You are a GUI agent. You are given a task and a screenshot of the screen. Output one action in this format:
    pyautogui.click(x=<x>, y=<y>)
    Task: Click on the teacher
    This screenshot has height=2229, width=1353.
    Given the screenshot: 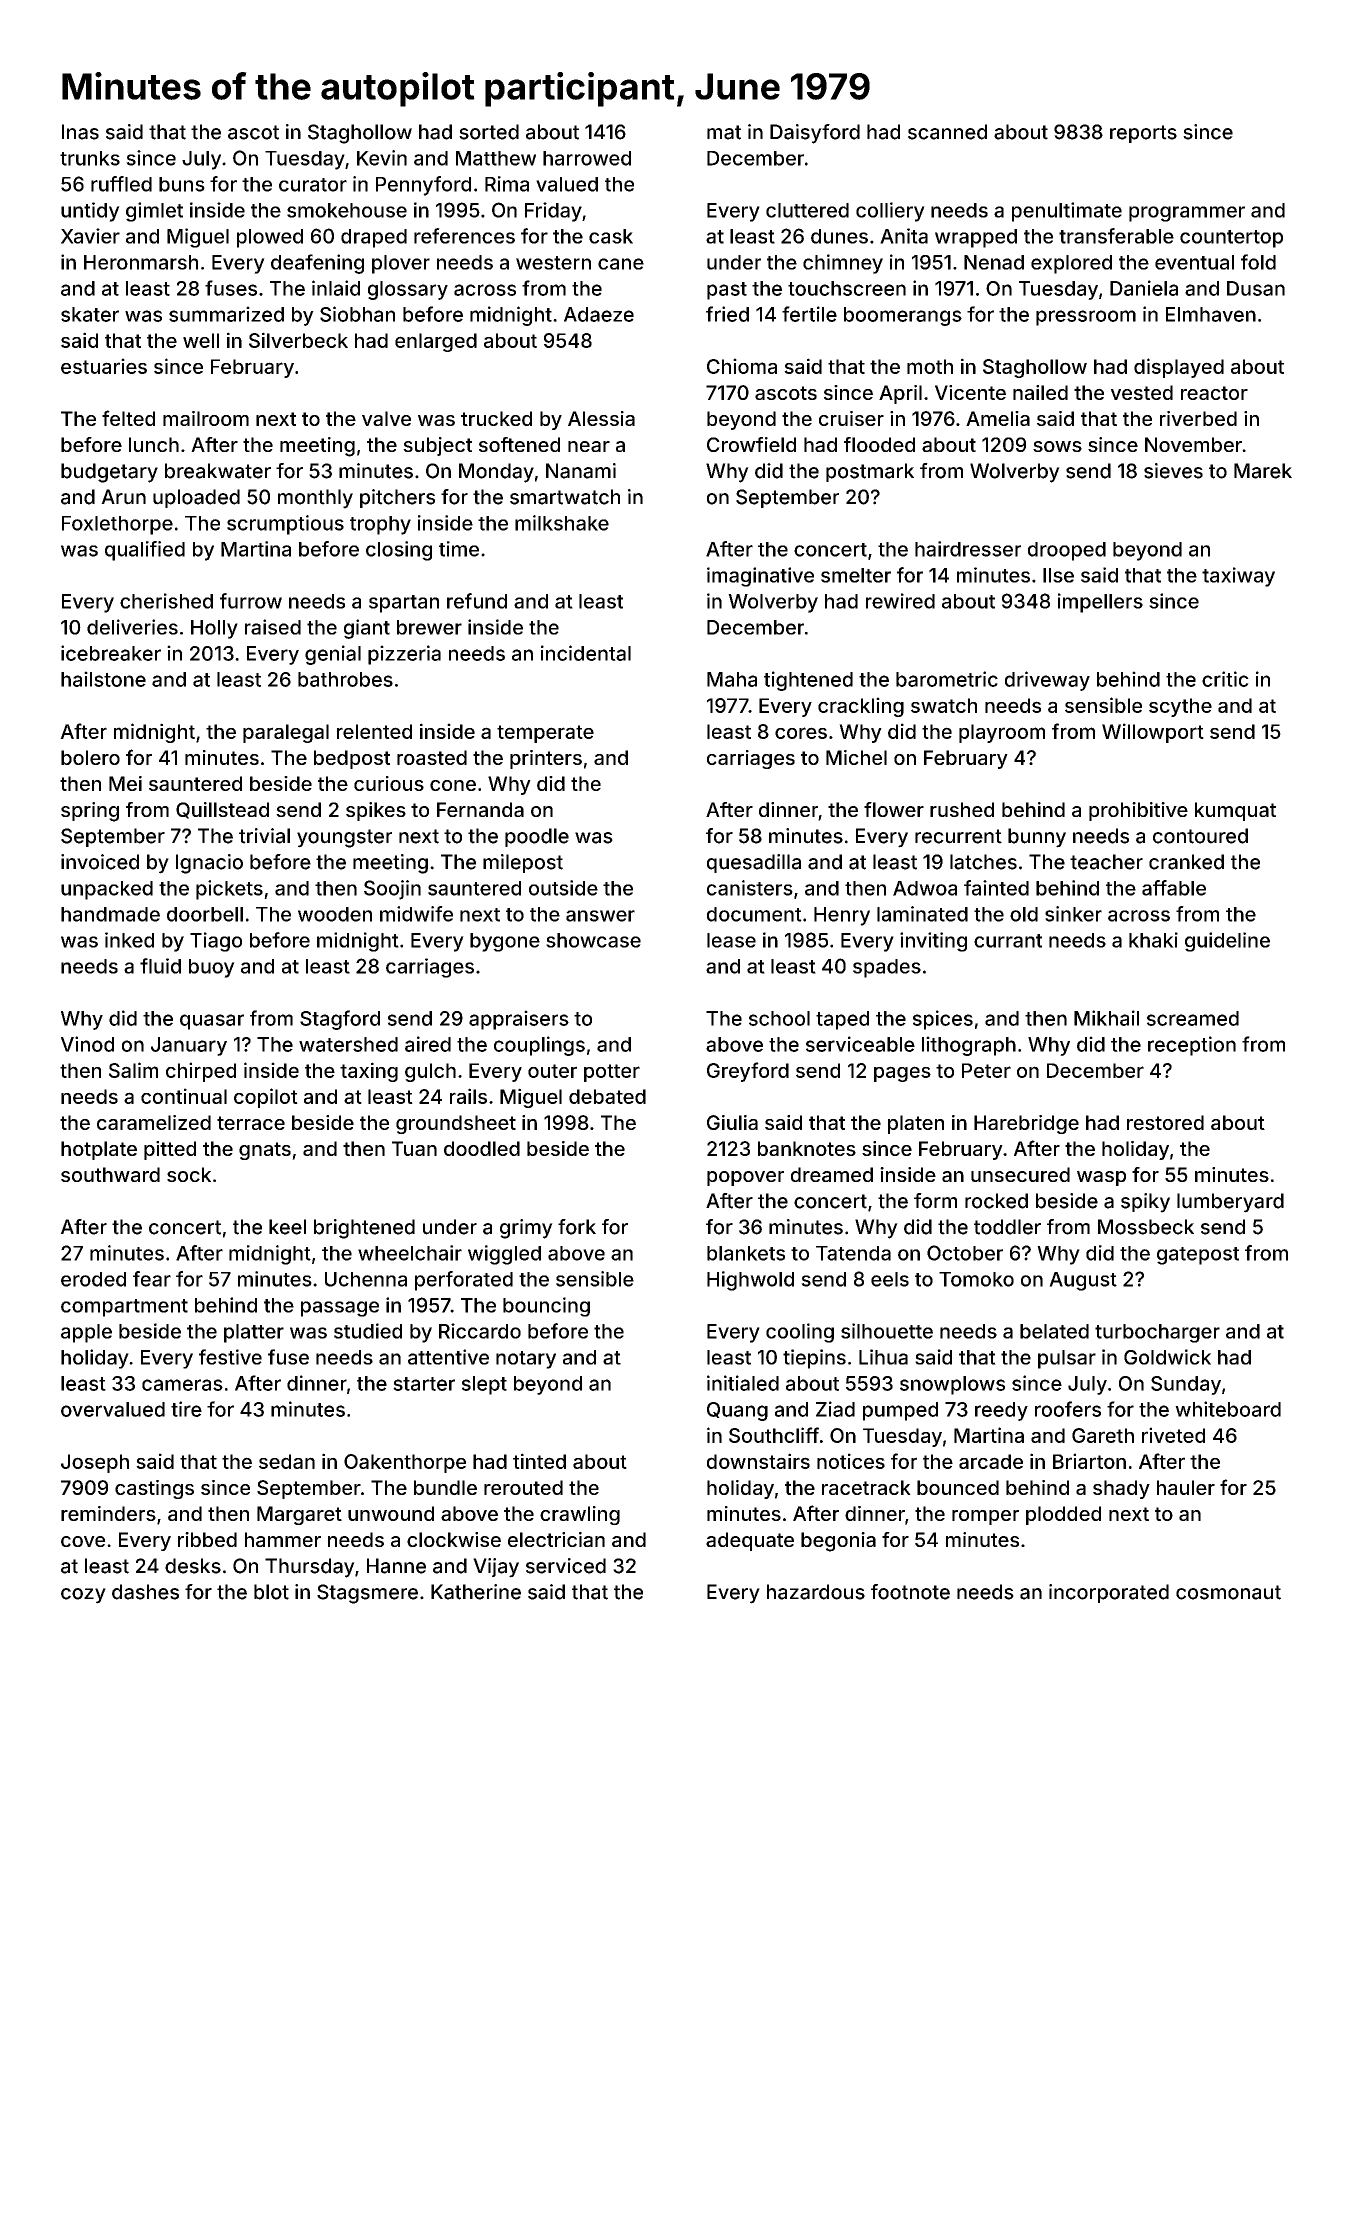 What is the action you would take?
    pyautogui.click(x=1106, y=862)
